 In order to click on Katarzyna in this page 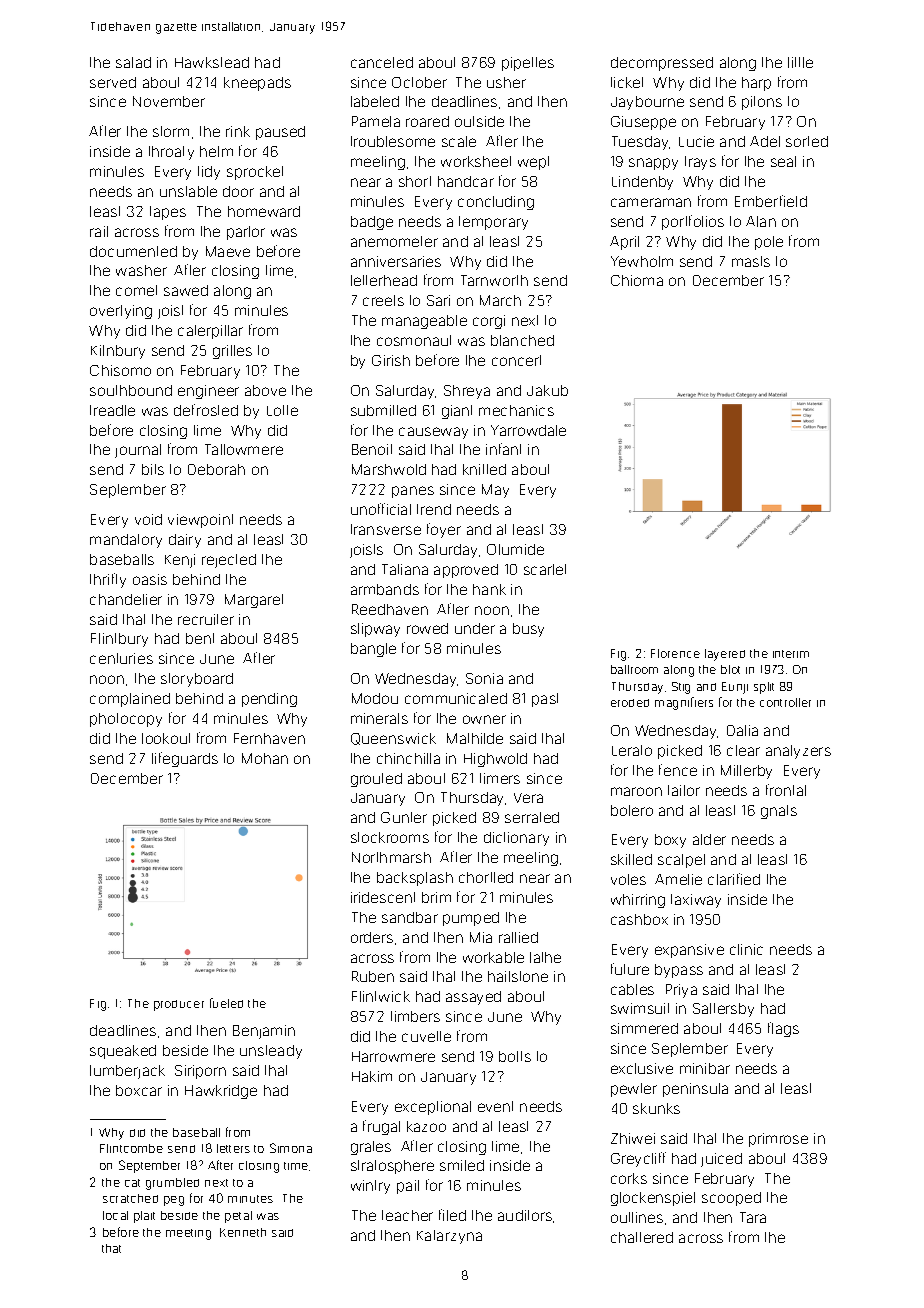, I will do `click(449, 1237)`.
